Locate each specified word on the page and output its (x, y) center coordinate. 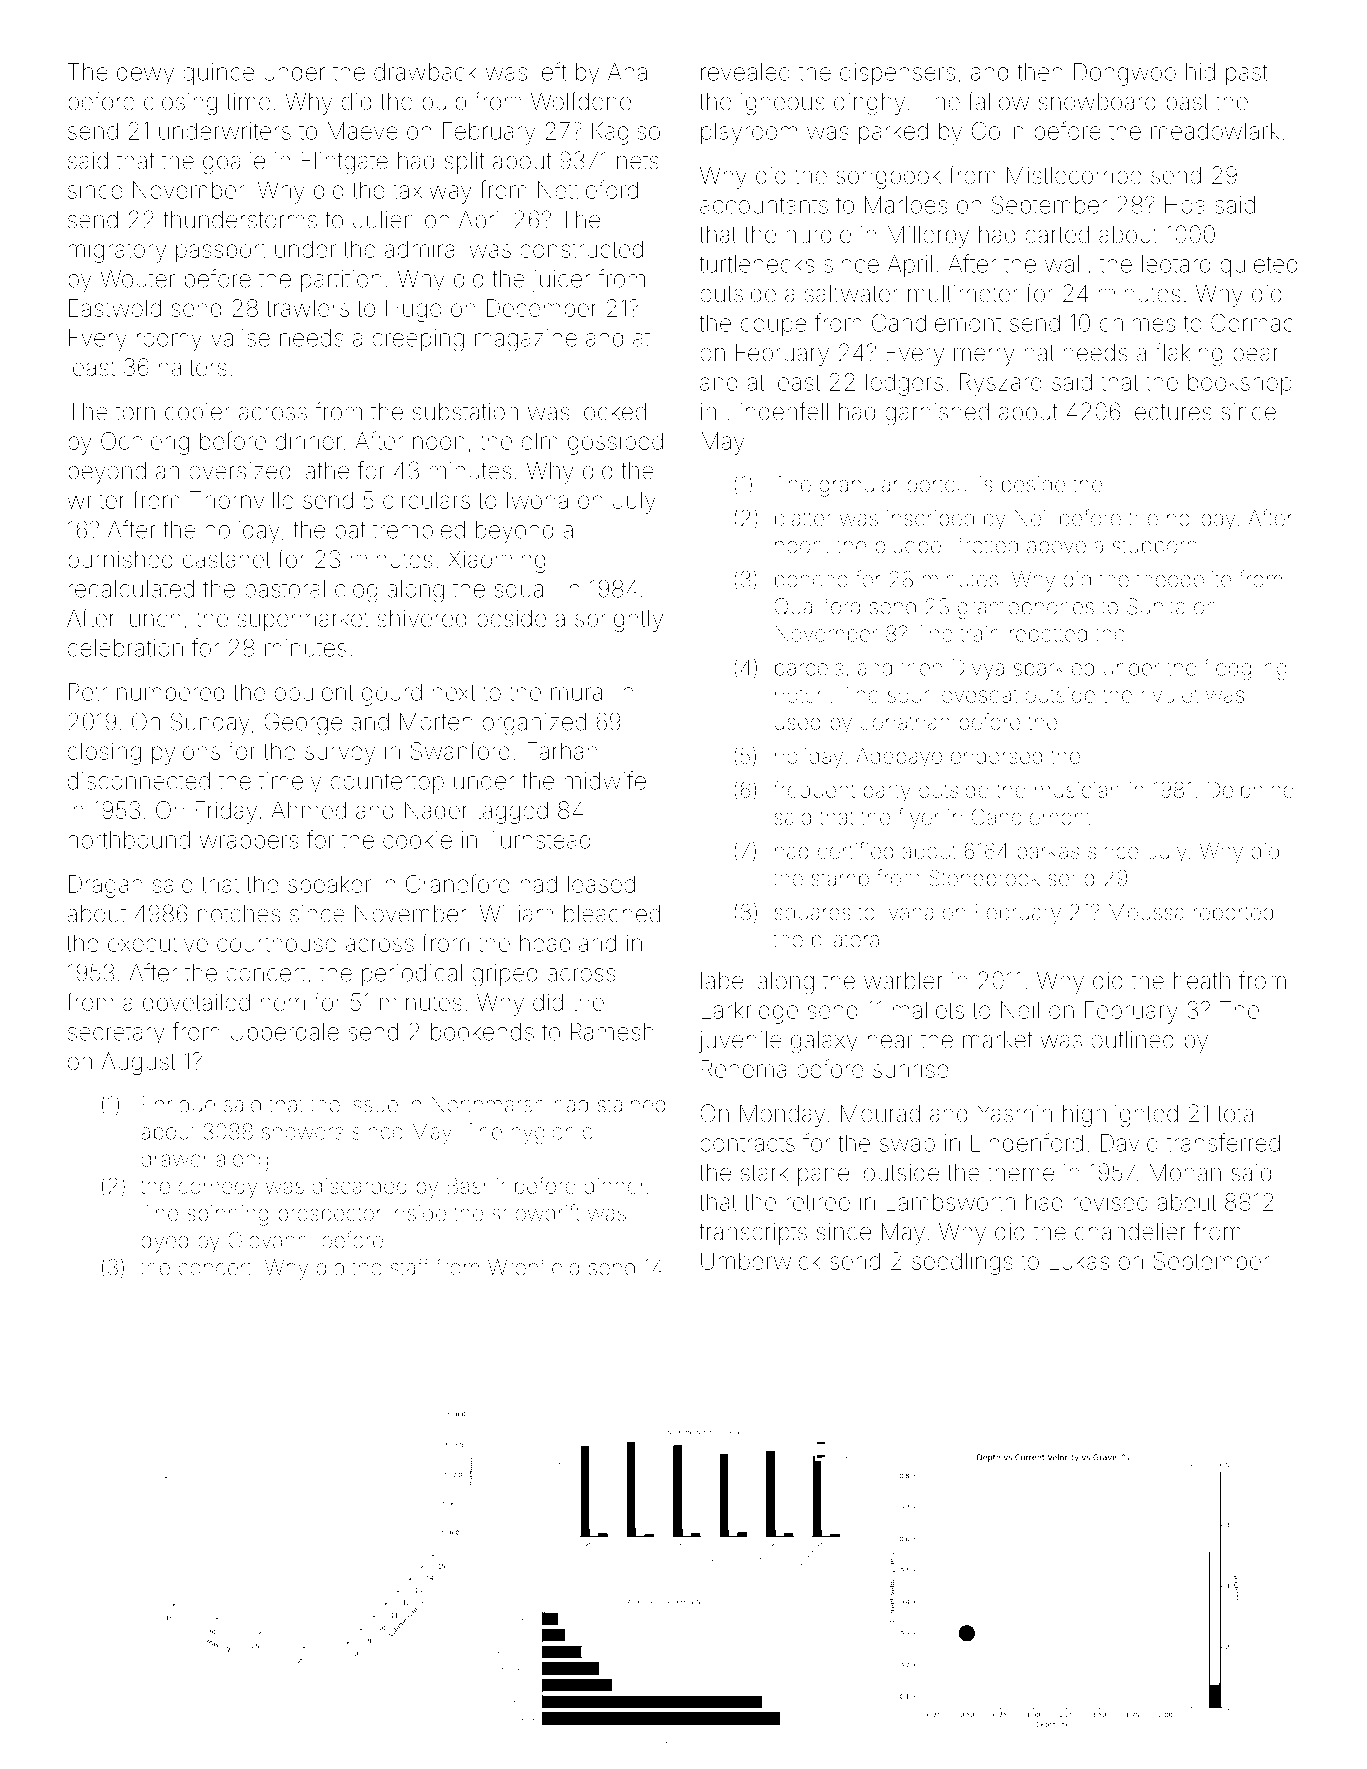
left (552, 71)
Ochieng (145, 443)
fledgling (1245, 669)
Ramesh (612, 1032)
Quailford (817, 606)
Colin (998, 131)
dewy (145, 74)
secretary (116, 1035)
